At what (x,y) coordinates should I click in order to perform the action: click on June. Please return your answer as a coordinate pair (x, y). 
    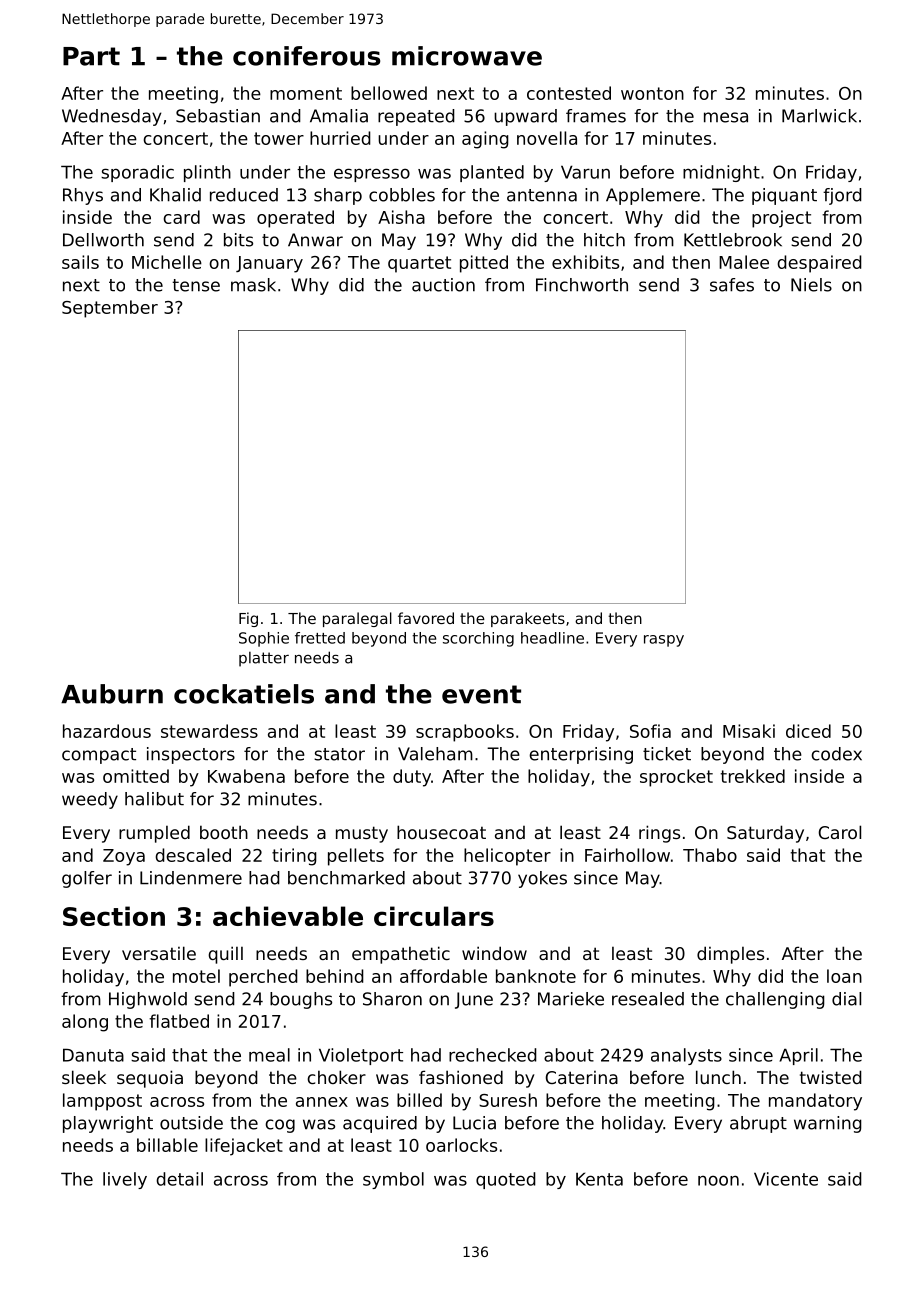
    Looking at the image, I should click on (474, 1000).
